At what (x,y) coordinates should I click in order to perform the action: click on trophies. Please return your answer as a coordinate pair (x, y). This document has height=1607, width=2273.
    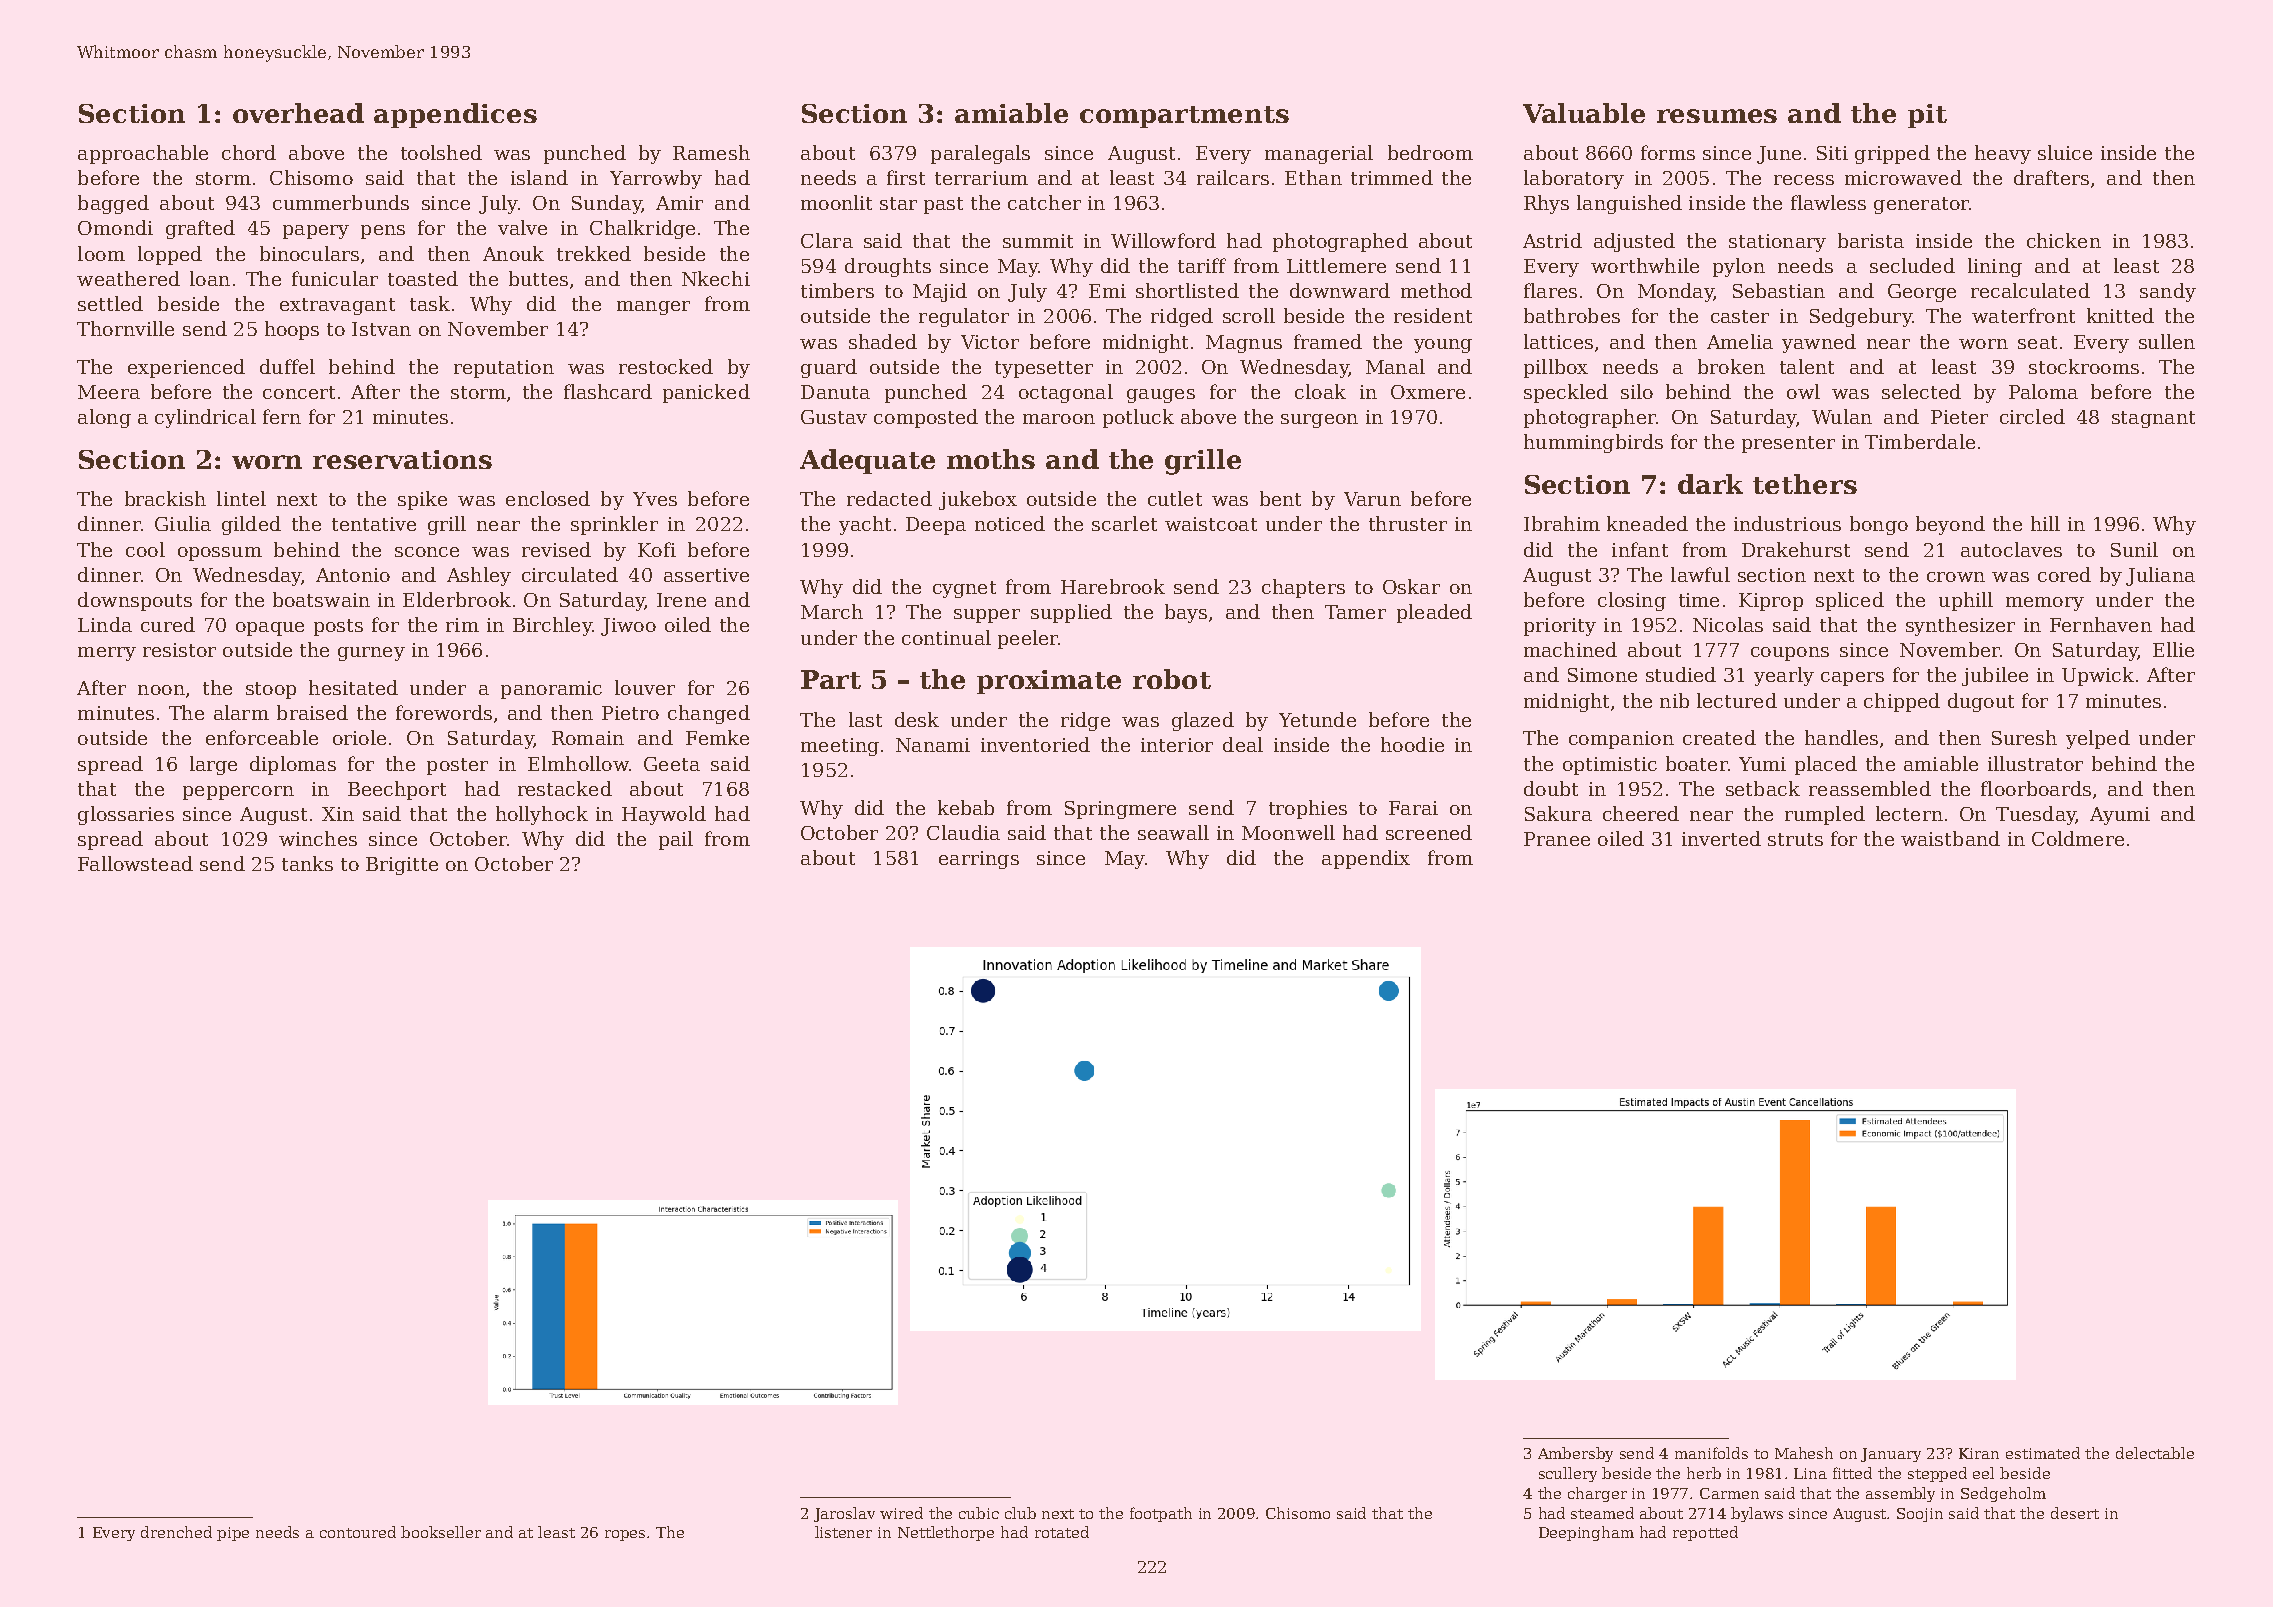
    Looking at the image, I should click on (1308, 809).
